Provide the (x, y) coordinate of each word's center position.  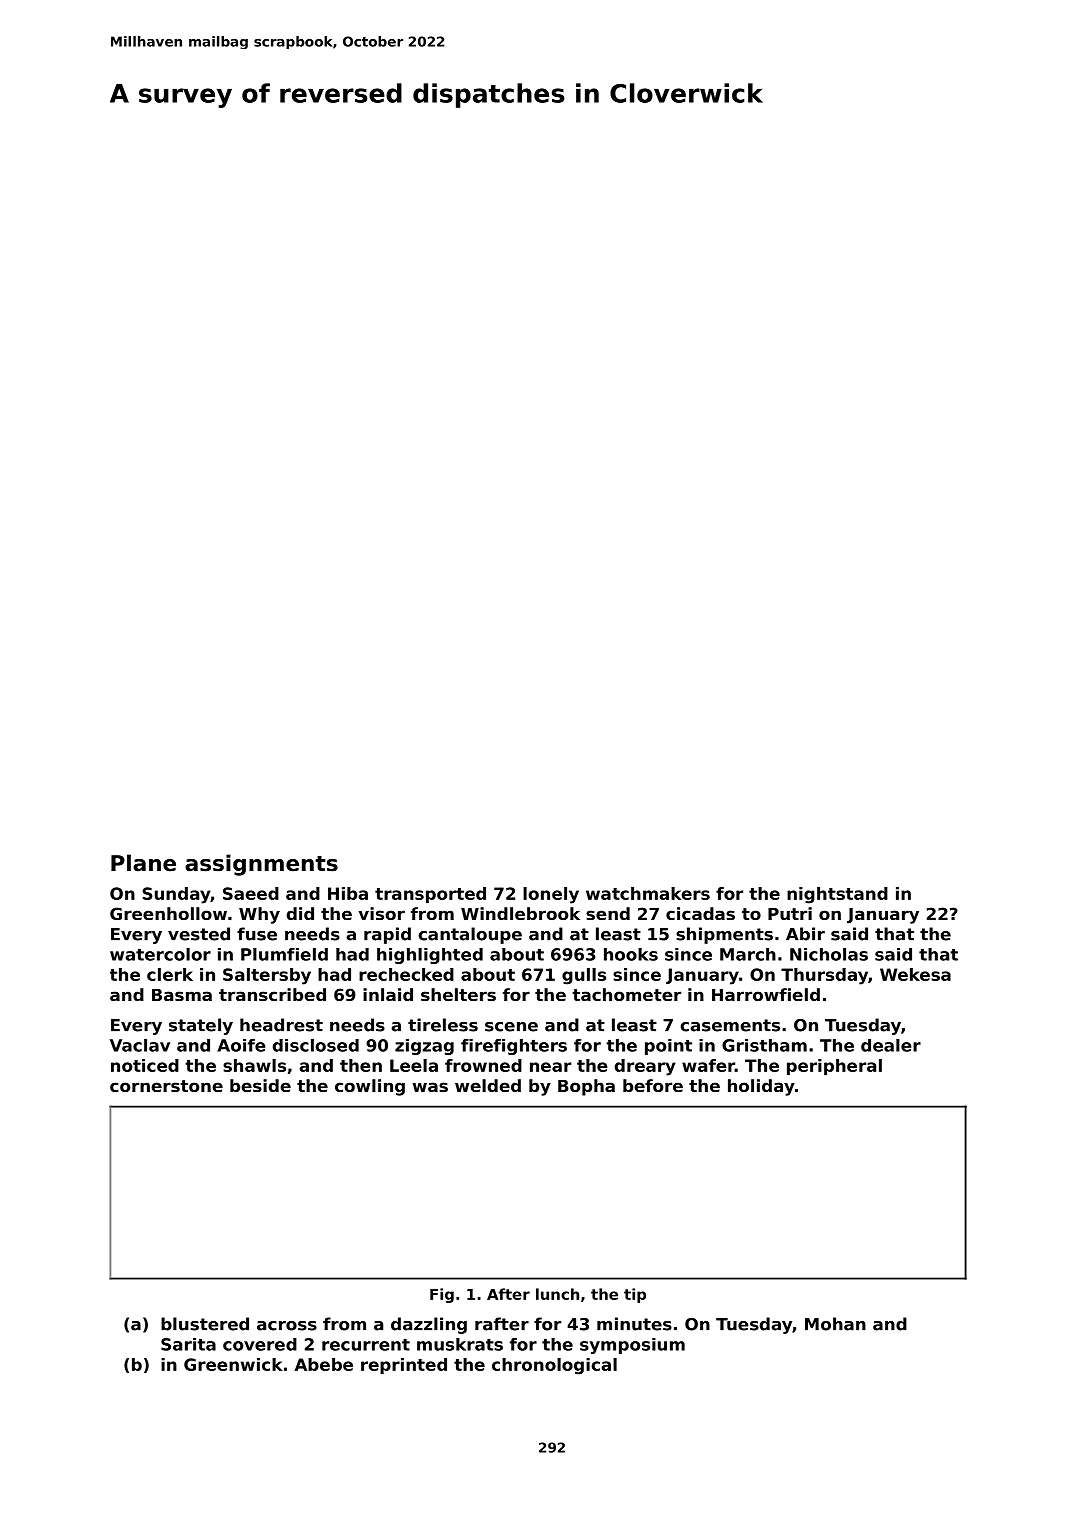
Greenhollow (168, 913)
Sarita (188, 1344)
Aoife (241, 1045)
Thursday (824, 976)
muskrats (460, 1344)
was (430, 1087)
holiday (761, 1087)
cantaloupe (470, 935)
